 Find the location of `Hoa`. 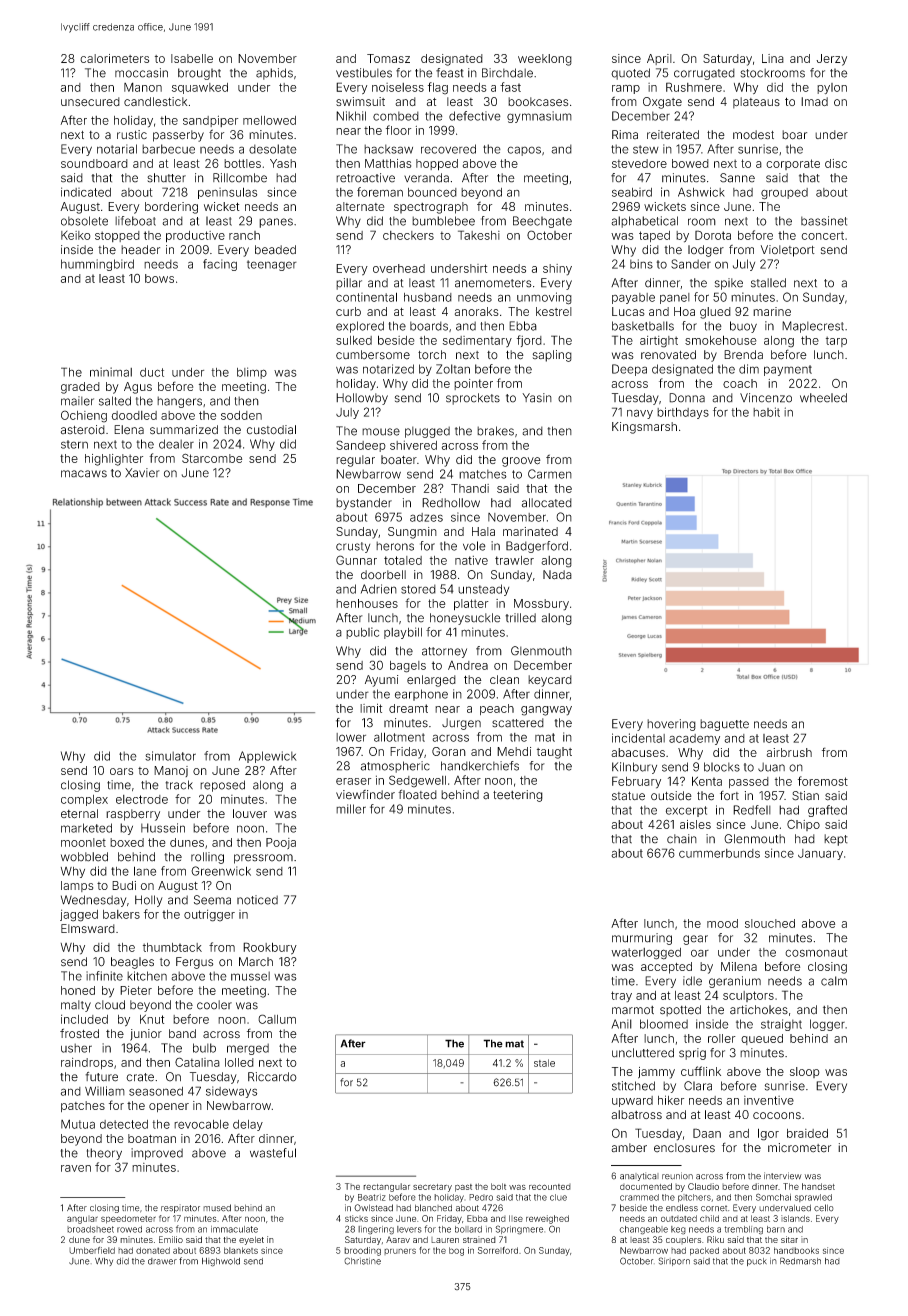

Hoa is located at coordinates (684, 311).
